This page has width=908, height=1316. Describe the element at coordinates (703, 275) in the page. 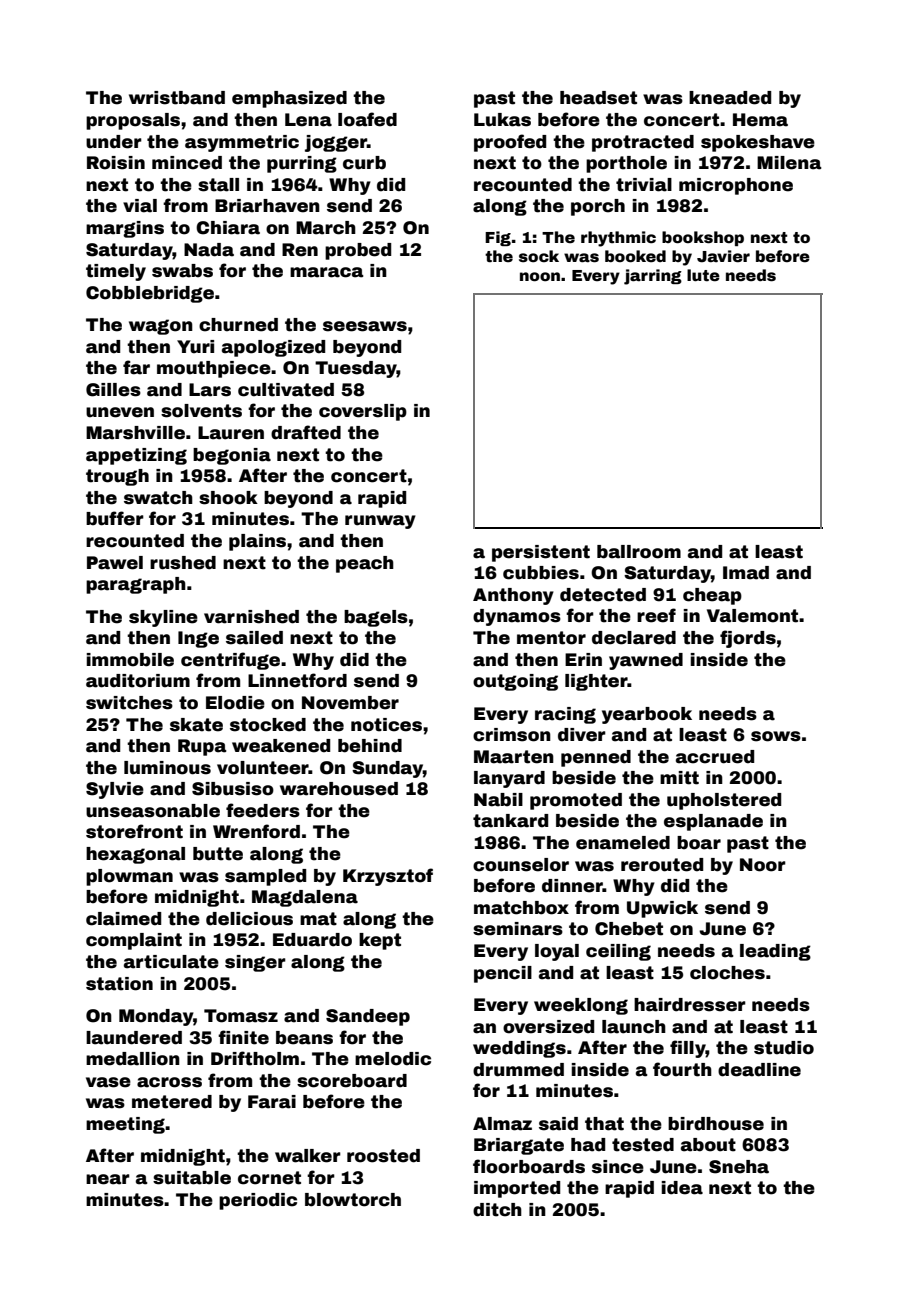

I see `lute` at that location.
